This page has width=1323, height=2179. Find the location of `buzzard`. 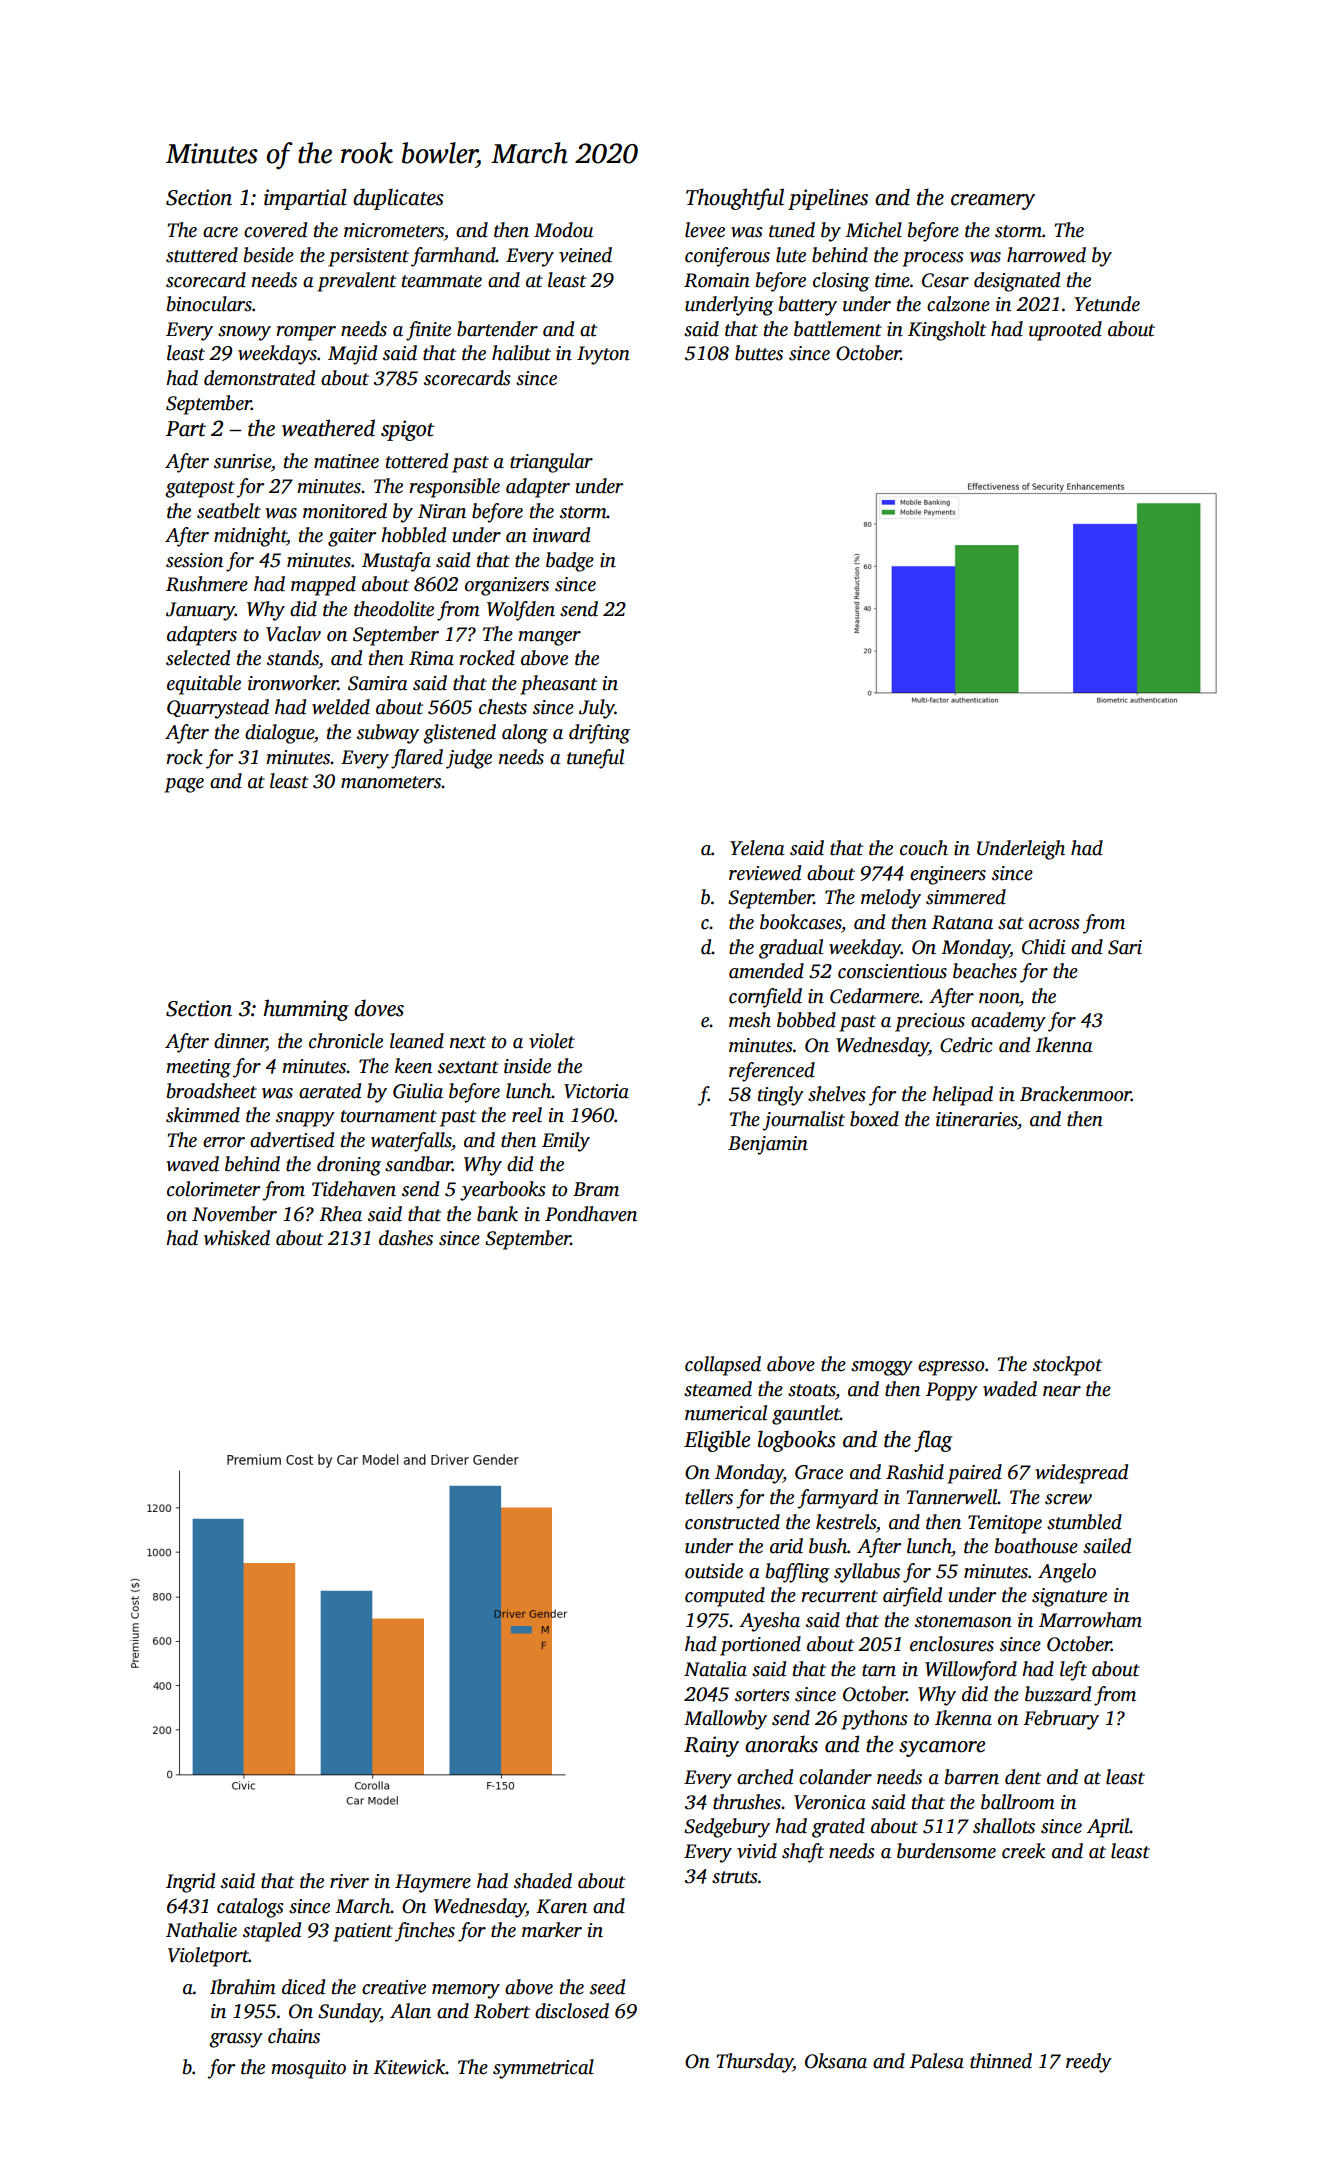

buzzard is located at coordinates (1058, 1694).
